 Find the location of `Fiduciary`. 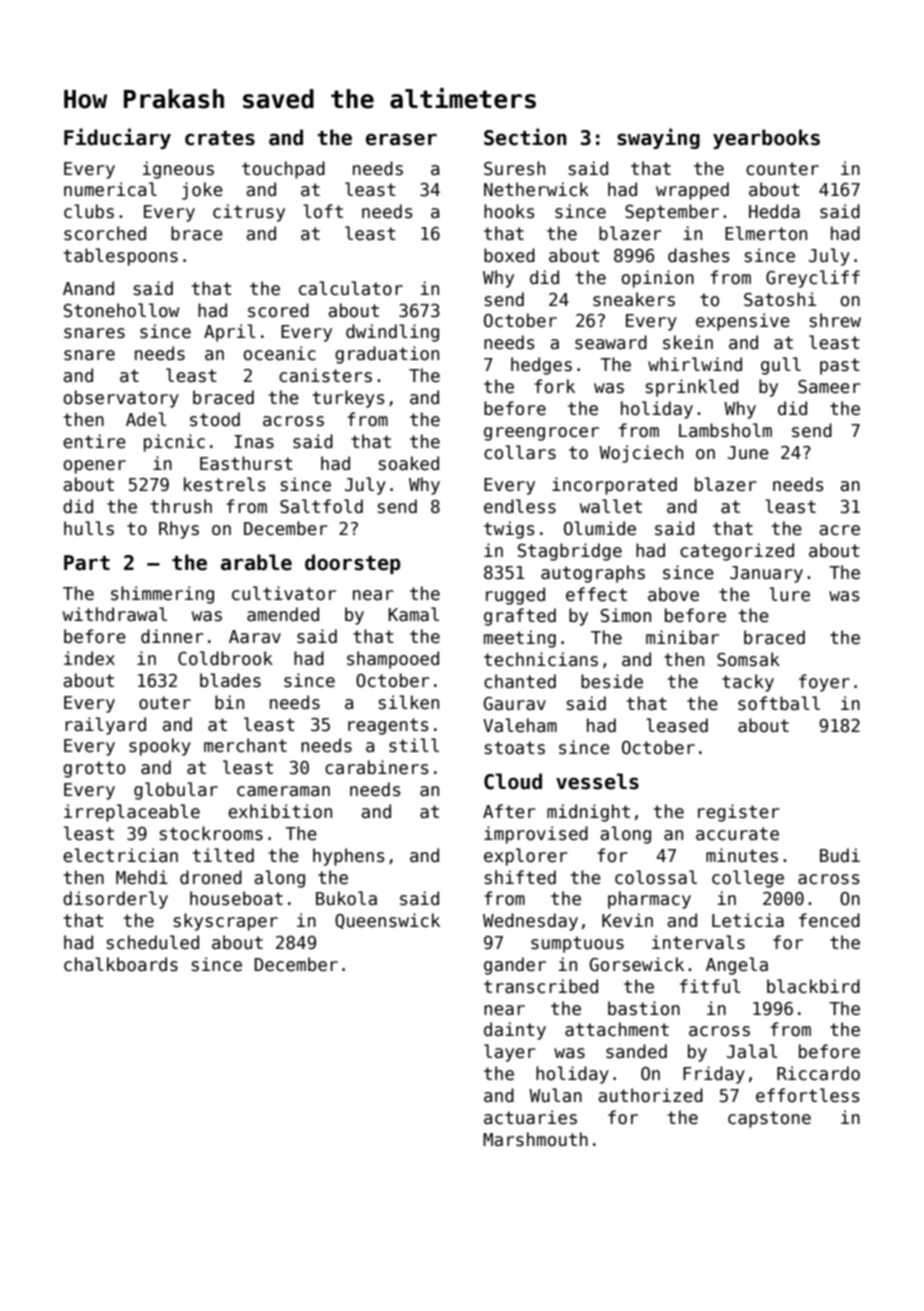

Fiduciary is located at coordinates (117, 138).
